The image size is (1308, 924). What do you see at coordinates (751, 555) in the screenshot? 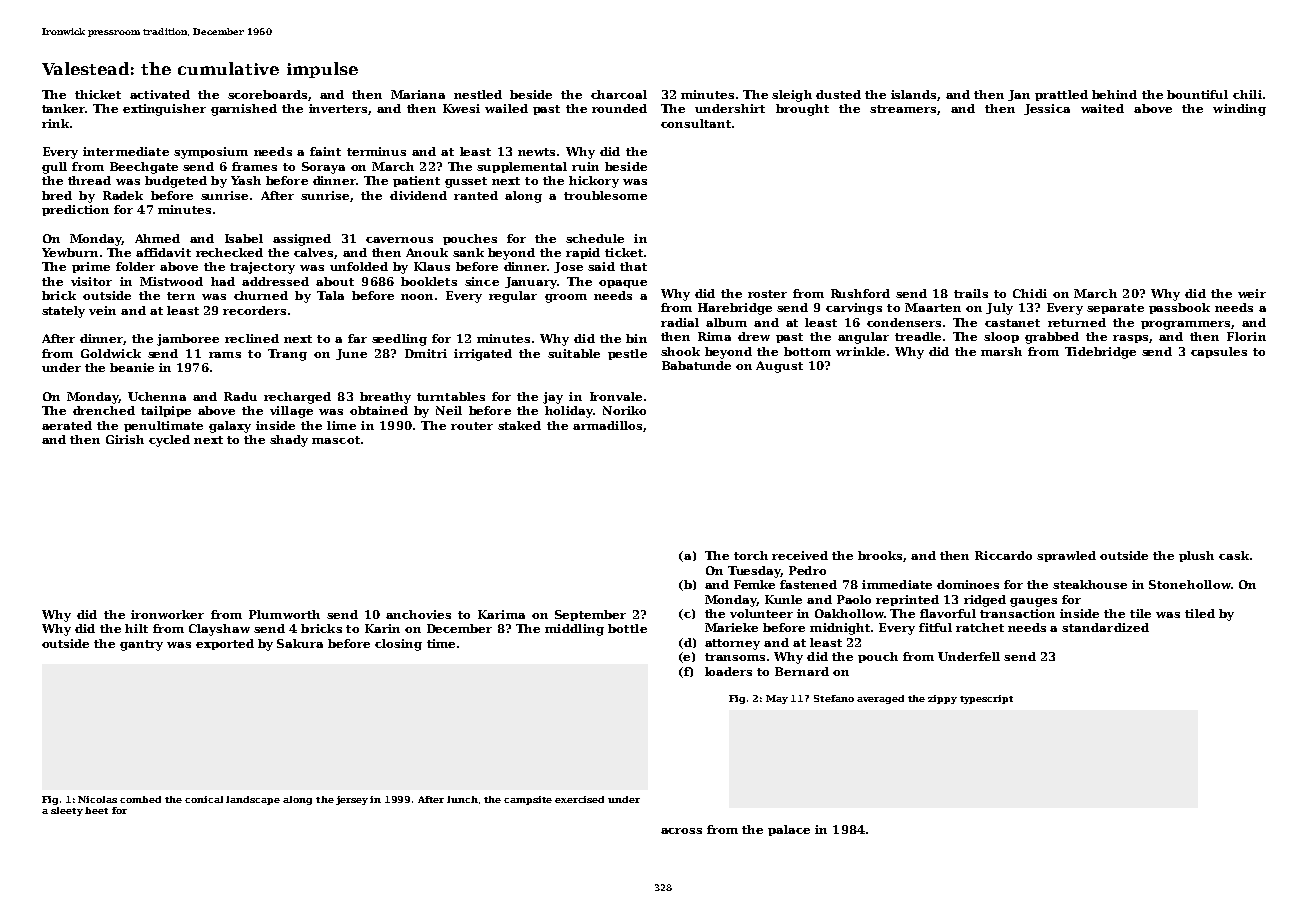
I see `torch` at bounding box center [751, 555].
